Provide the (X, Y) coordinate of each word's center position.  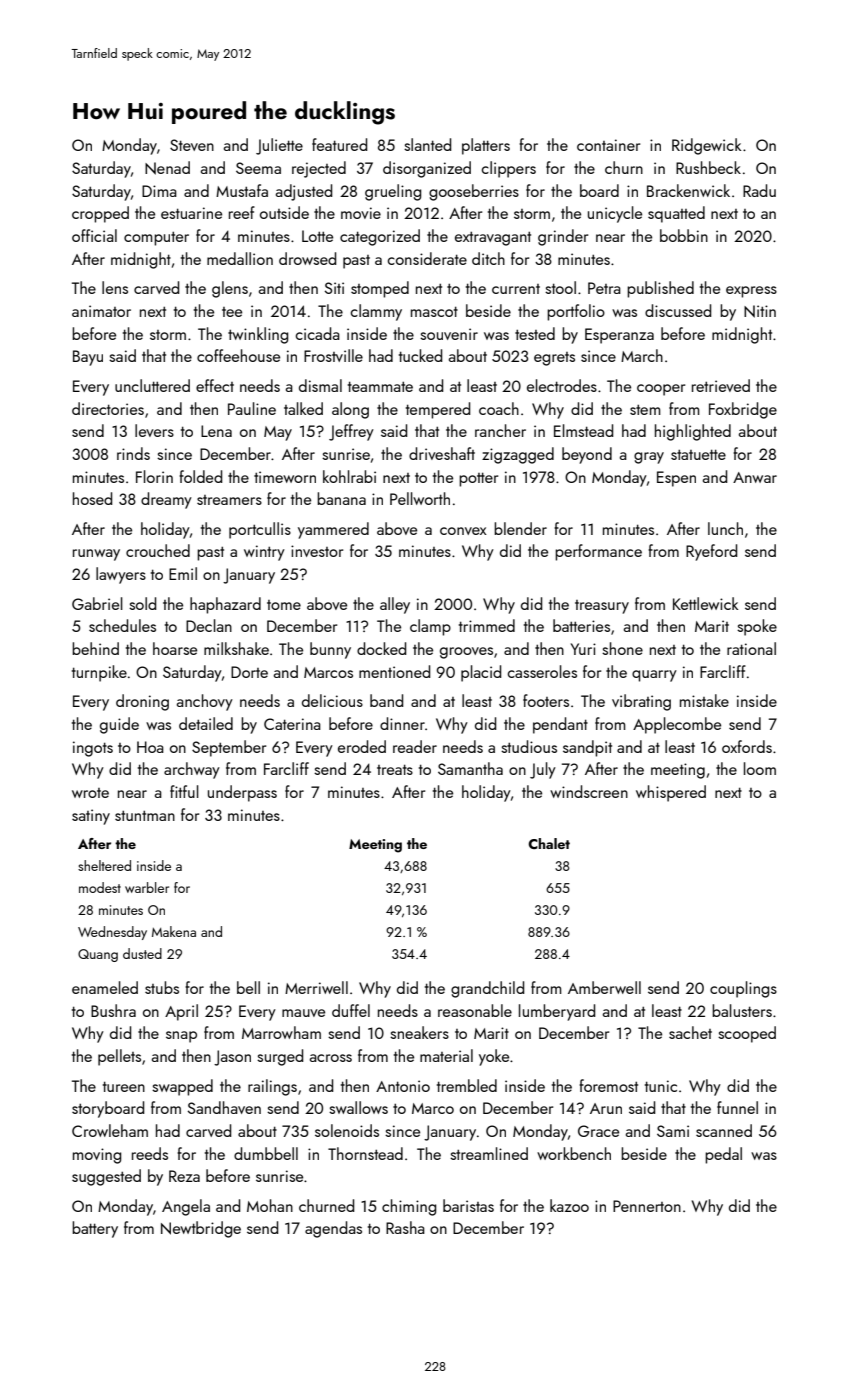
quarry (654, 676)
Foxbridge (743, 410)
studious (529, 746)
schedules (122, 625)
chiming (409, 1207)
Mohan (270, 1205)
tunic (661, 1086)
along (350, 410)
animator (101, 311)
